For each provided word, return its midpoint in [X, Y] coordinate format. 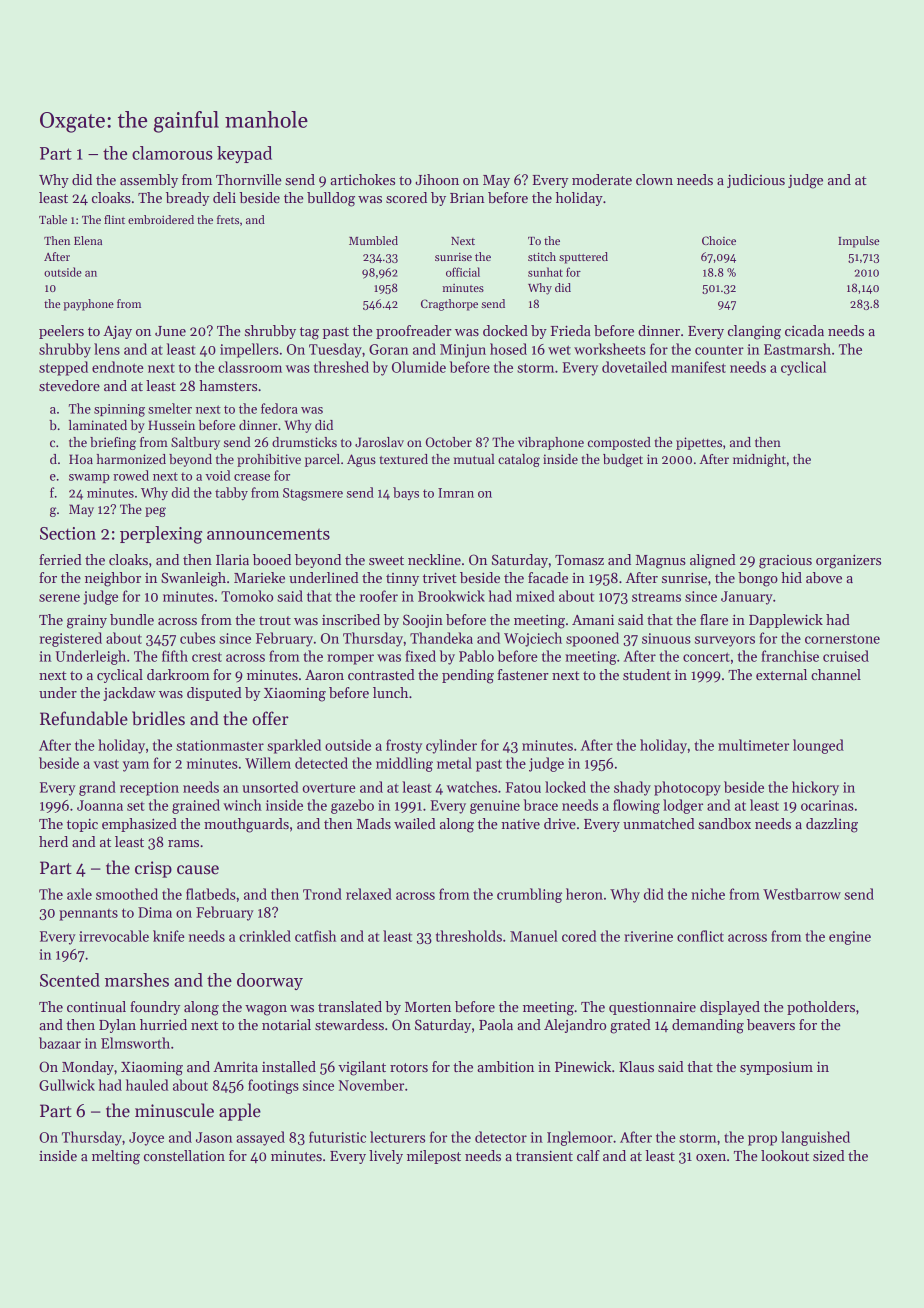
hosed [508, 349]
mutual [474, 459]
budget [623, 460]
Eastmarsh [797, 349]
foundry [155, 1008]
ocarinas [827, 805]
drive [560, 823]
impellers [249, 350]
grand [97, 788]
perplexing [161, 535]
